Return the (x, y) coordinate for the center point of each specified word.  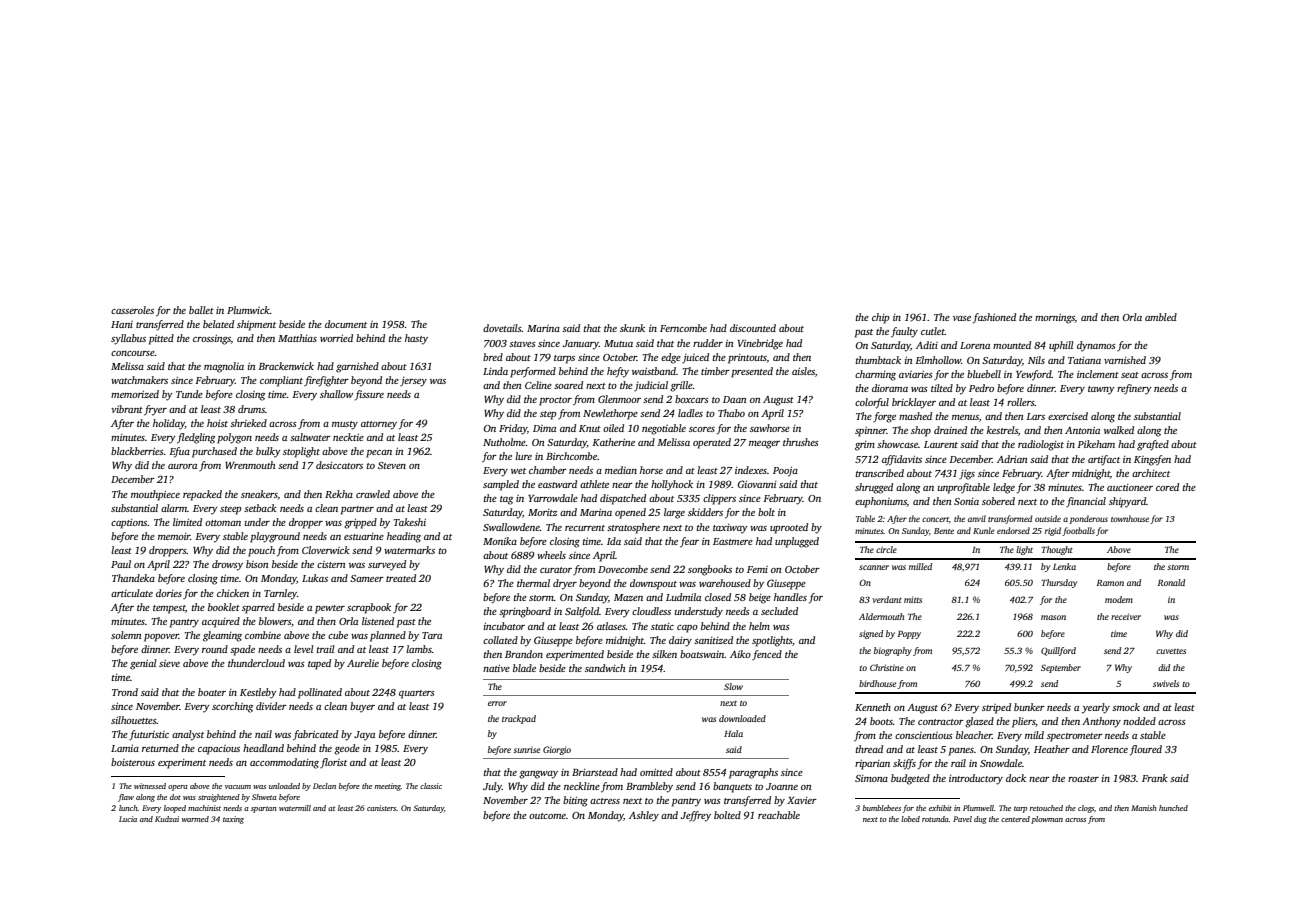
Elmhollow (938, 360)
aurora (182, 466)
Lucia (128, 819)
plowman (1047, 820)
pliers (1024, 722)
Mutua (618, 343)
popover (161, 638)
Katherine (613, 442)
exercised (1068, 416)
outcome (547, 816)
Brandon (524, 654)
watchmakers (139, 380)
